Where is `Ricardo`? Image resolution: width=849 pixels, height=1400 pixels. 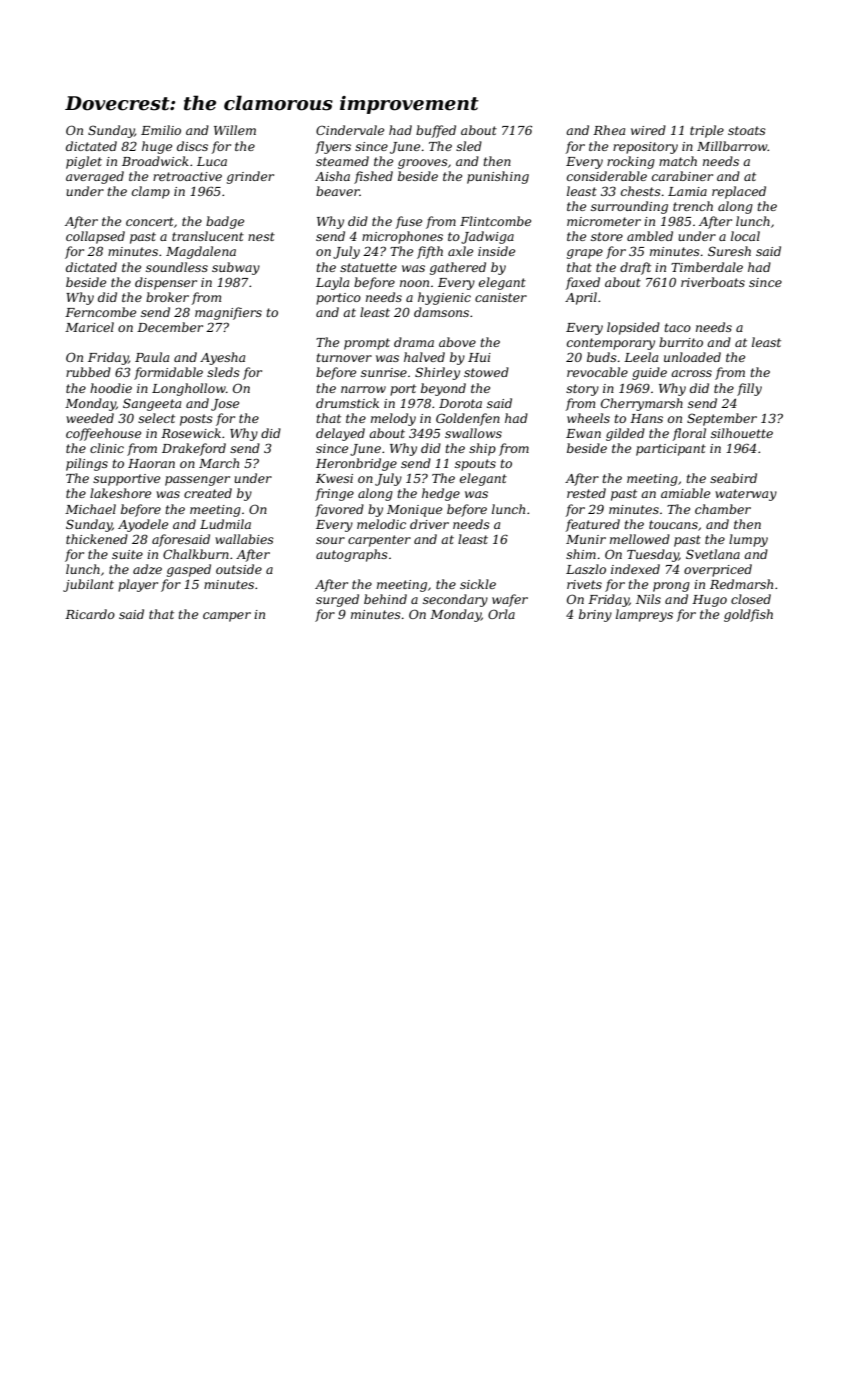 Ricardo is located at coordinates (90, 614).
